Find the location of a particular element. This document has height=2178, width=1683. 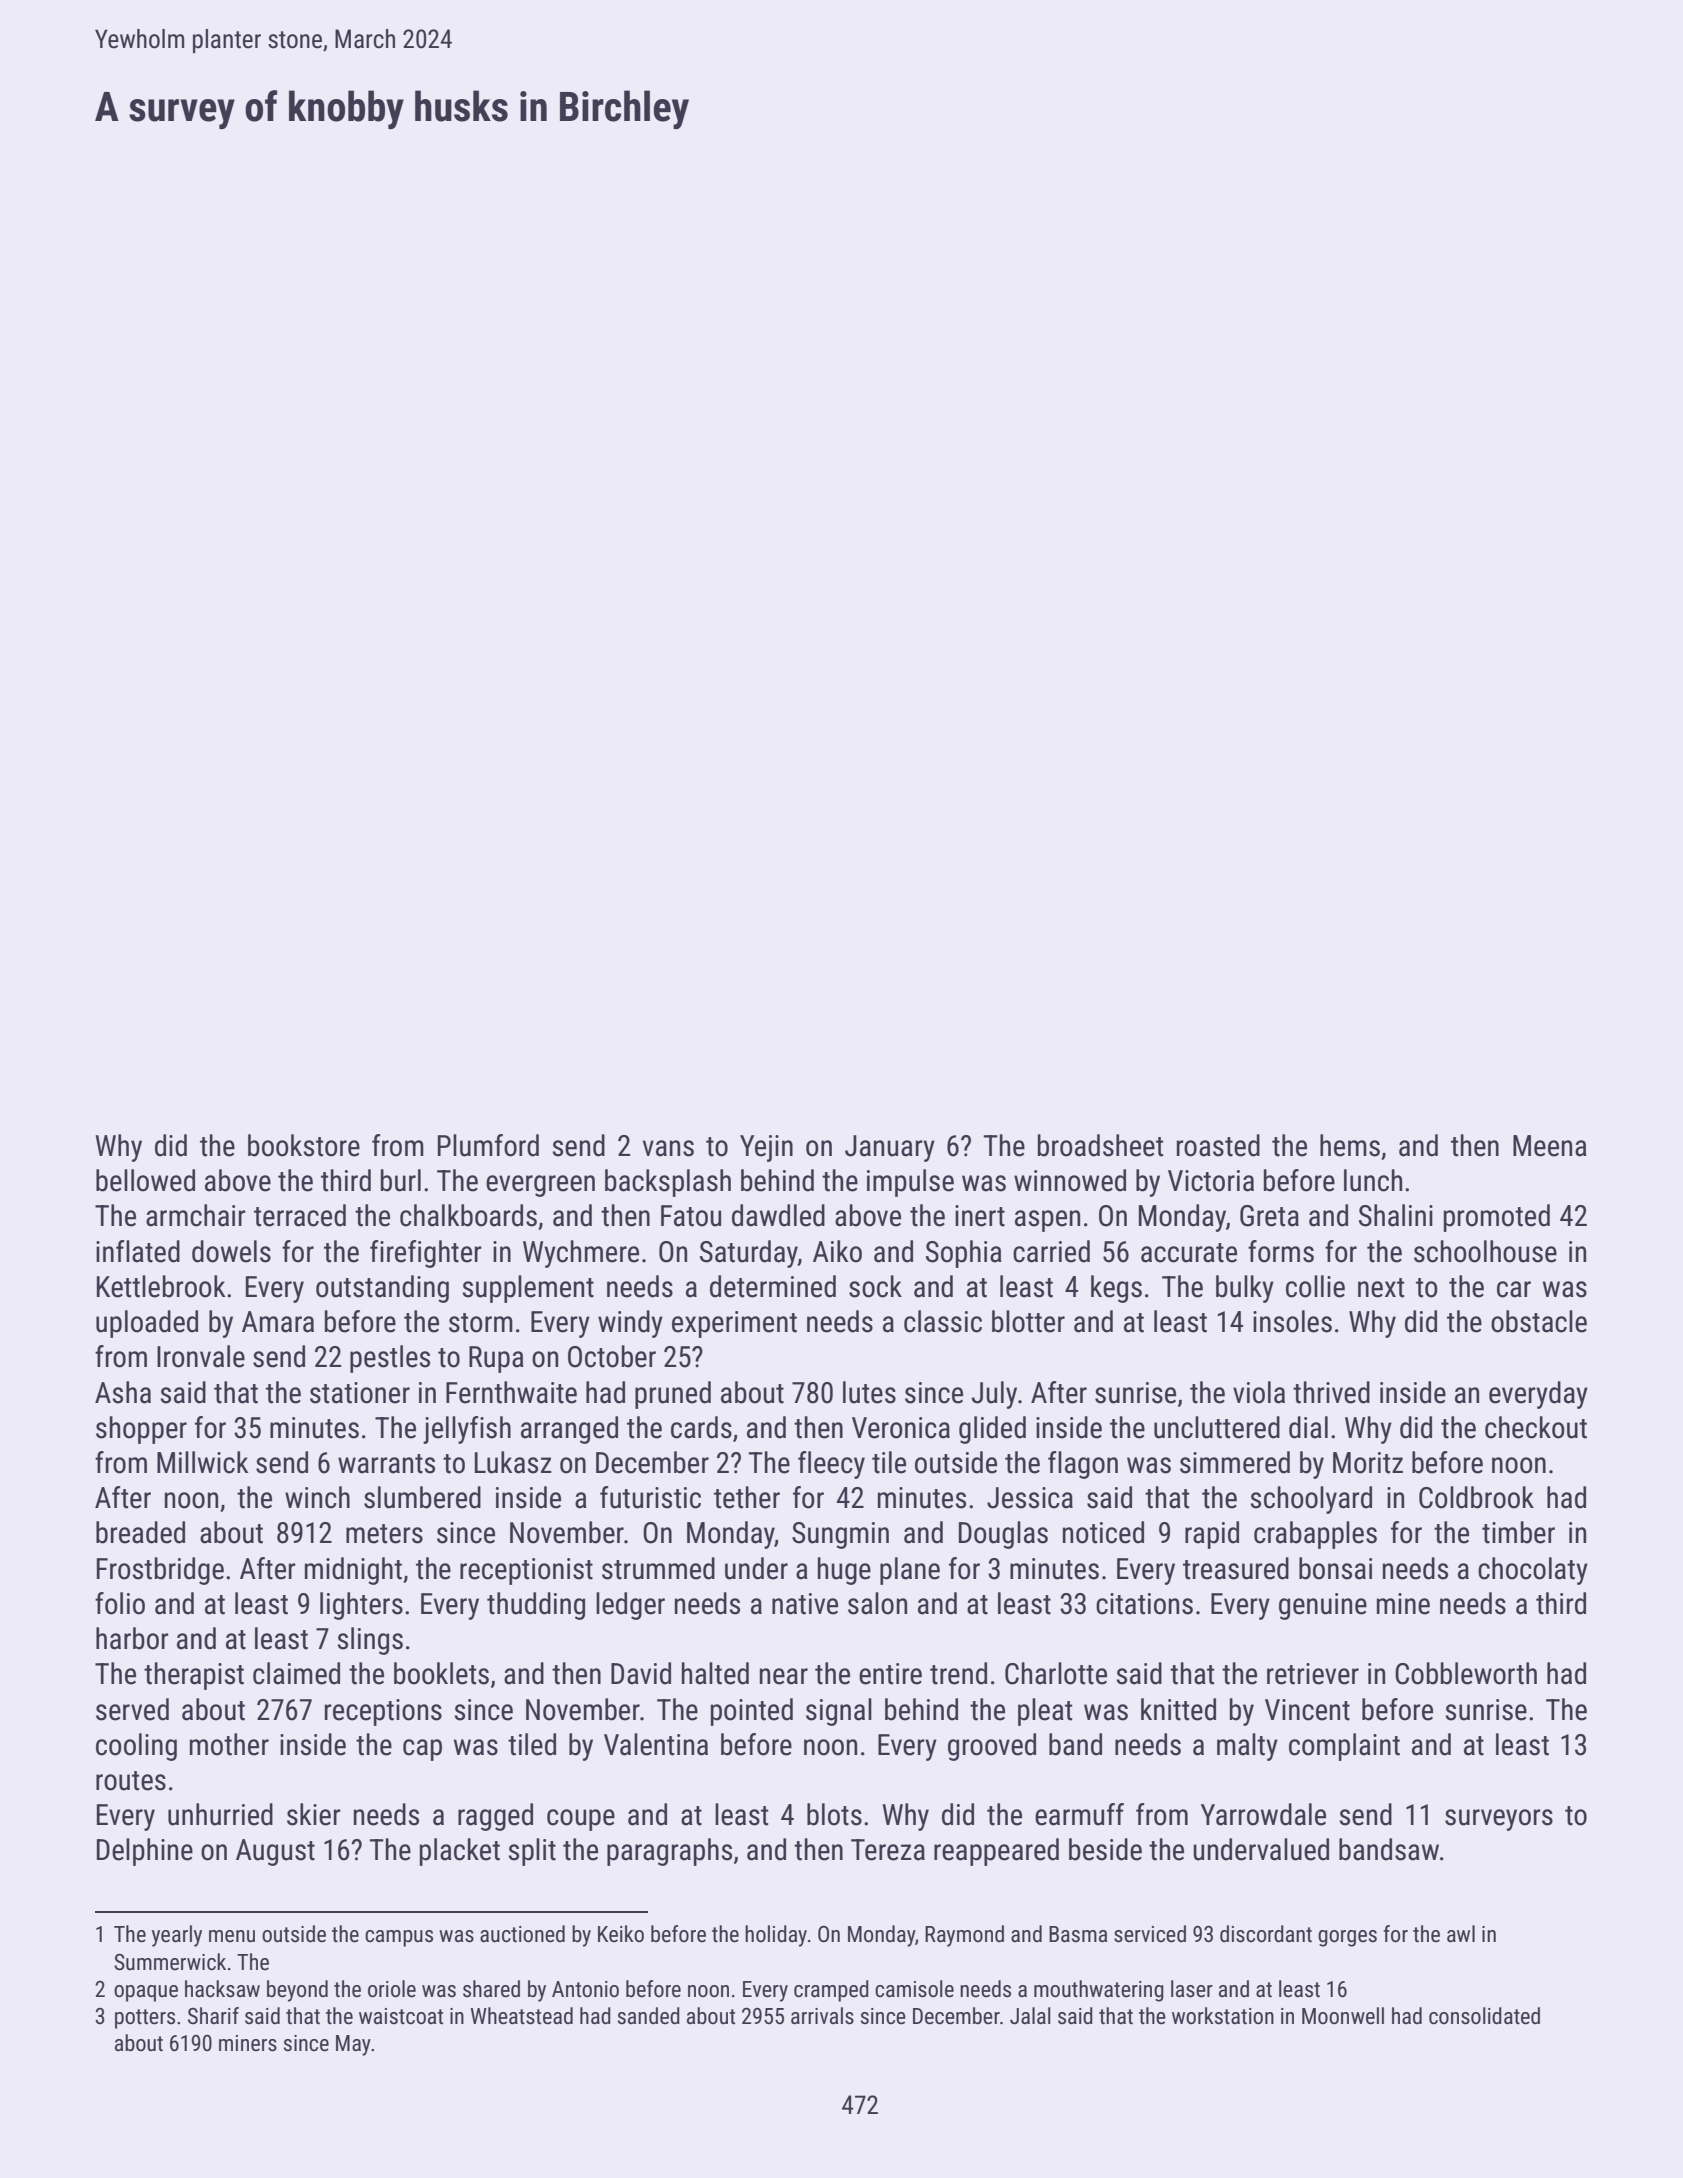

complaint is located at coordinates (1344, 1747).
